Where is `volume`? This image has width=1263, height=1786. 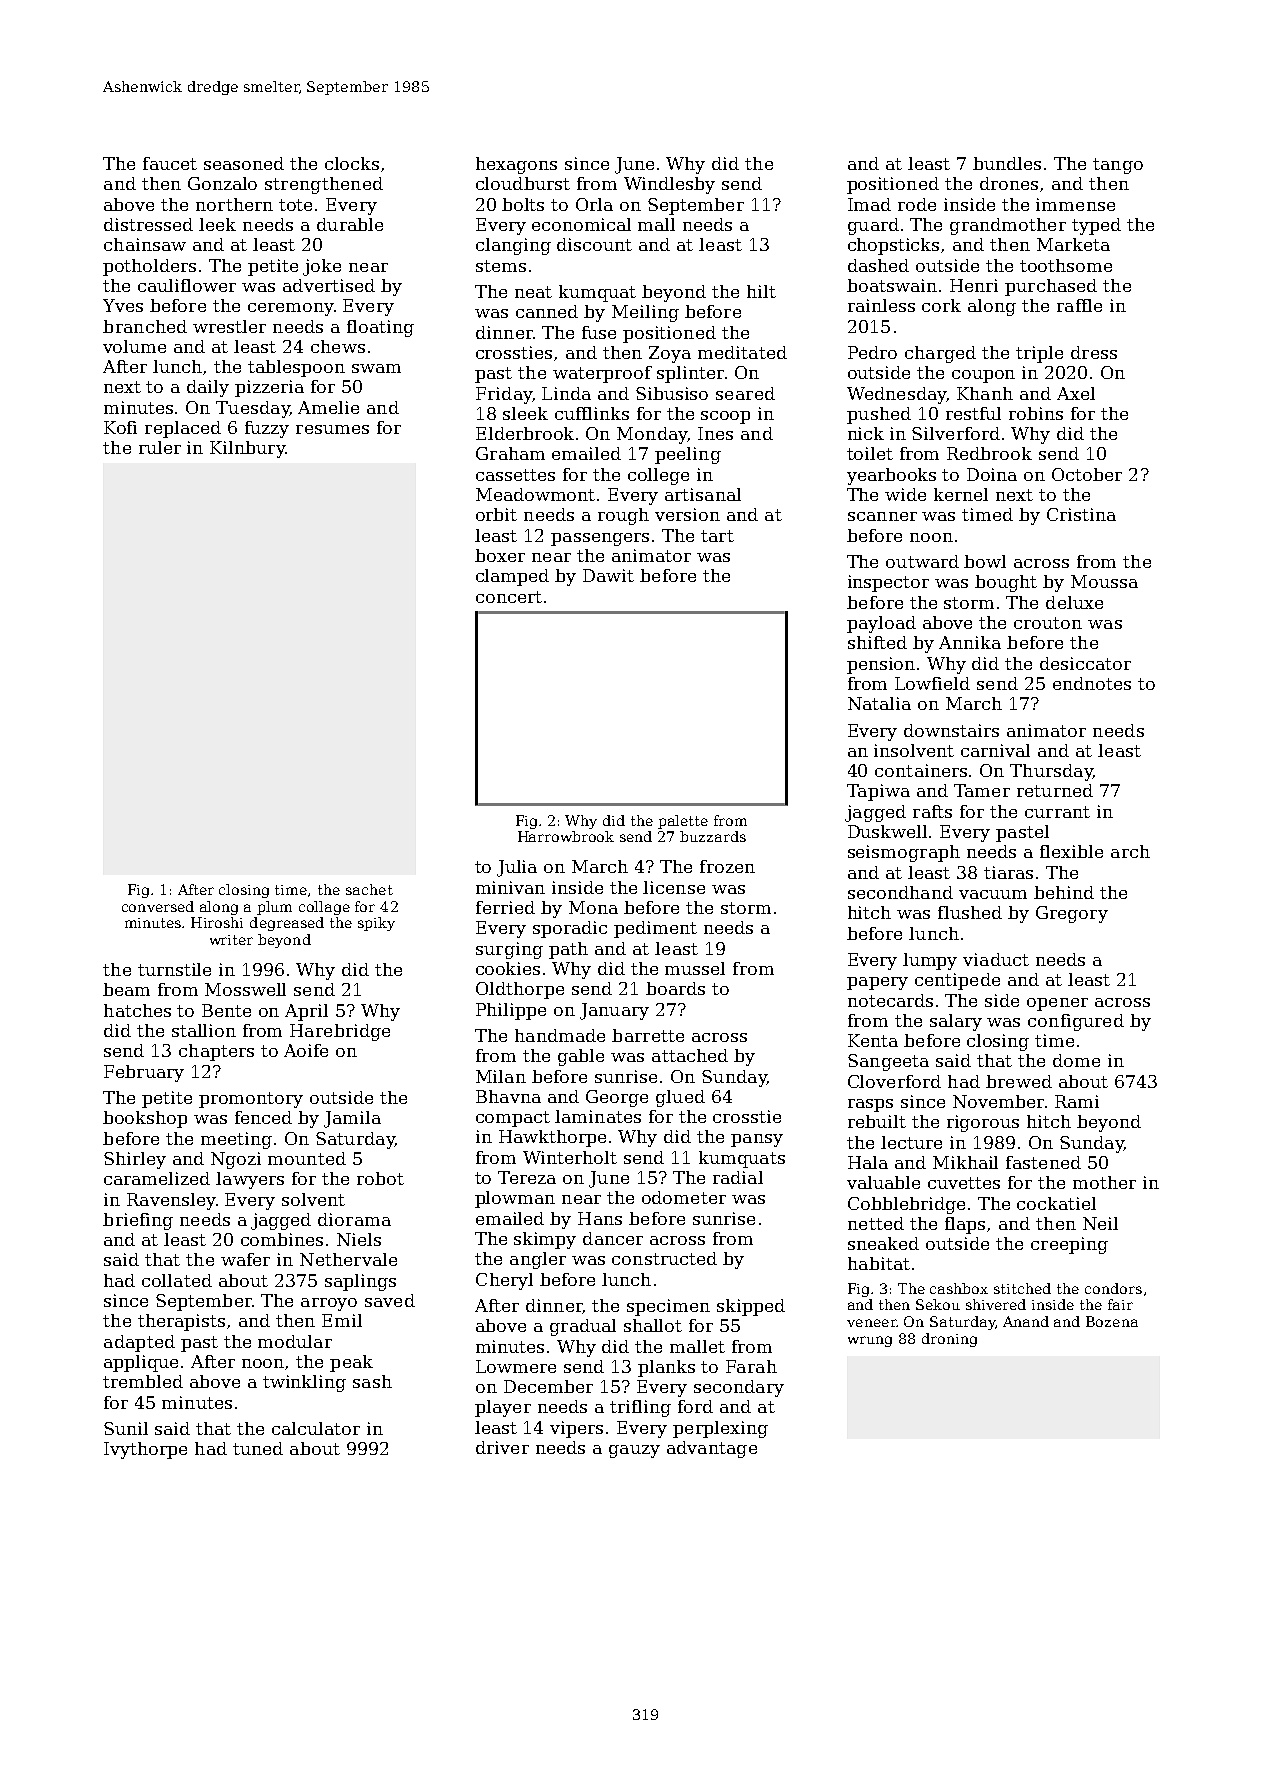 volume is located at coordinates (134, 346).
